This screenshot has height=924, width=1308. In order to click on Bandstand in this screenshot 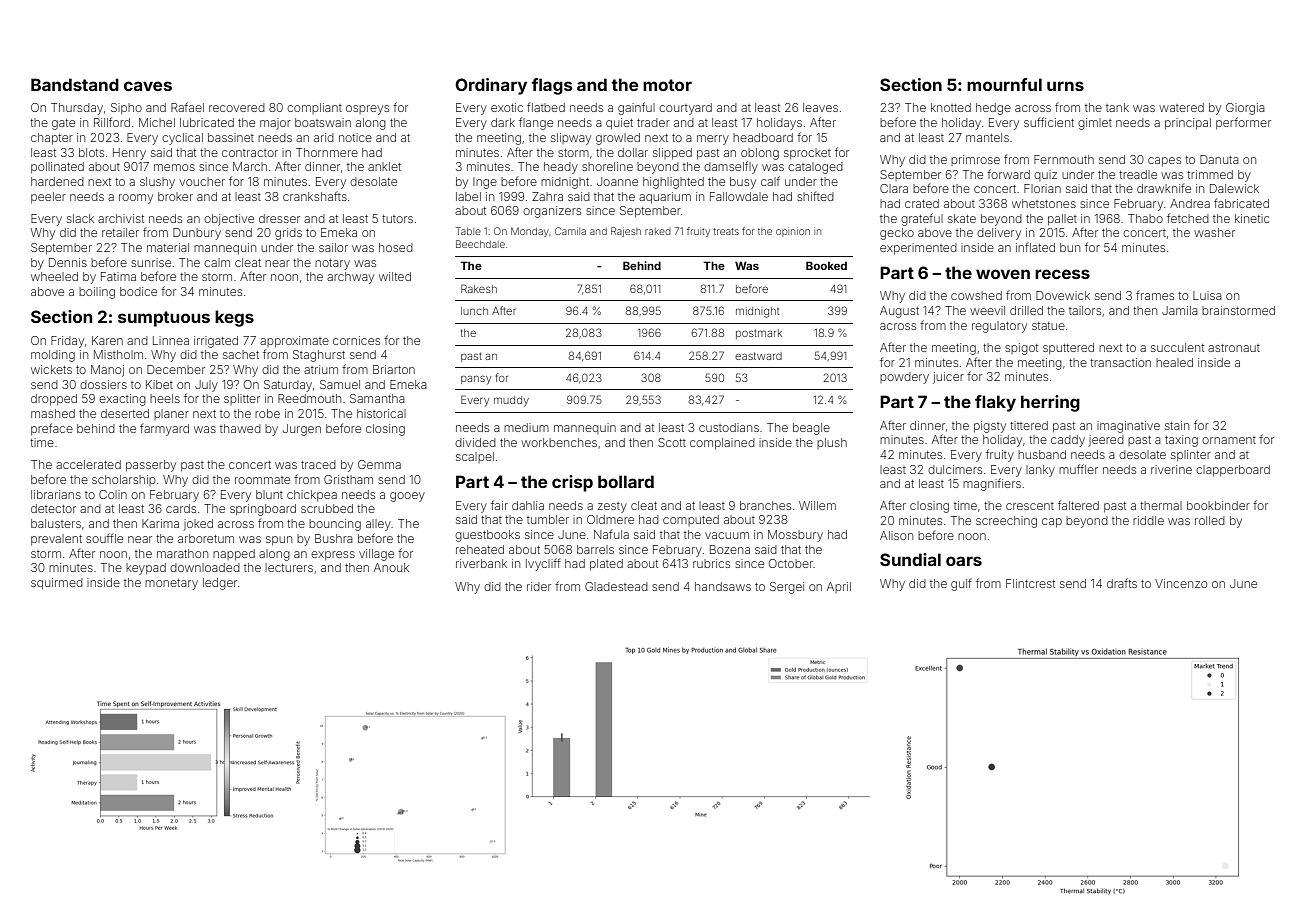, I will do `click(75, 84)`.
